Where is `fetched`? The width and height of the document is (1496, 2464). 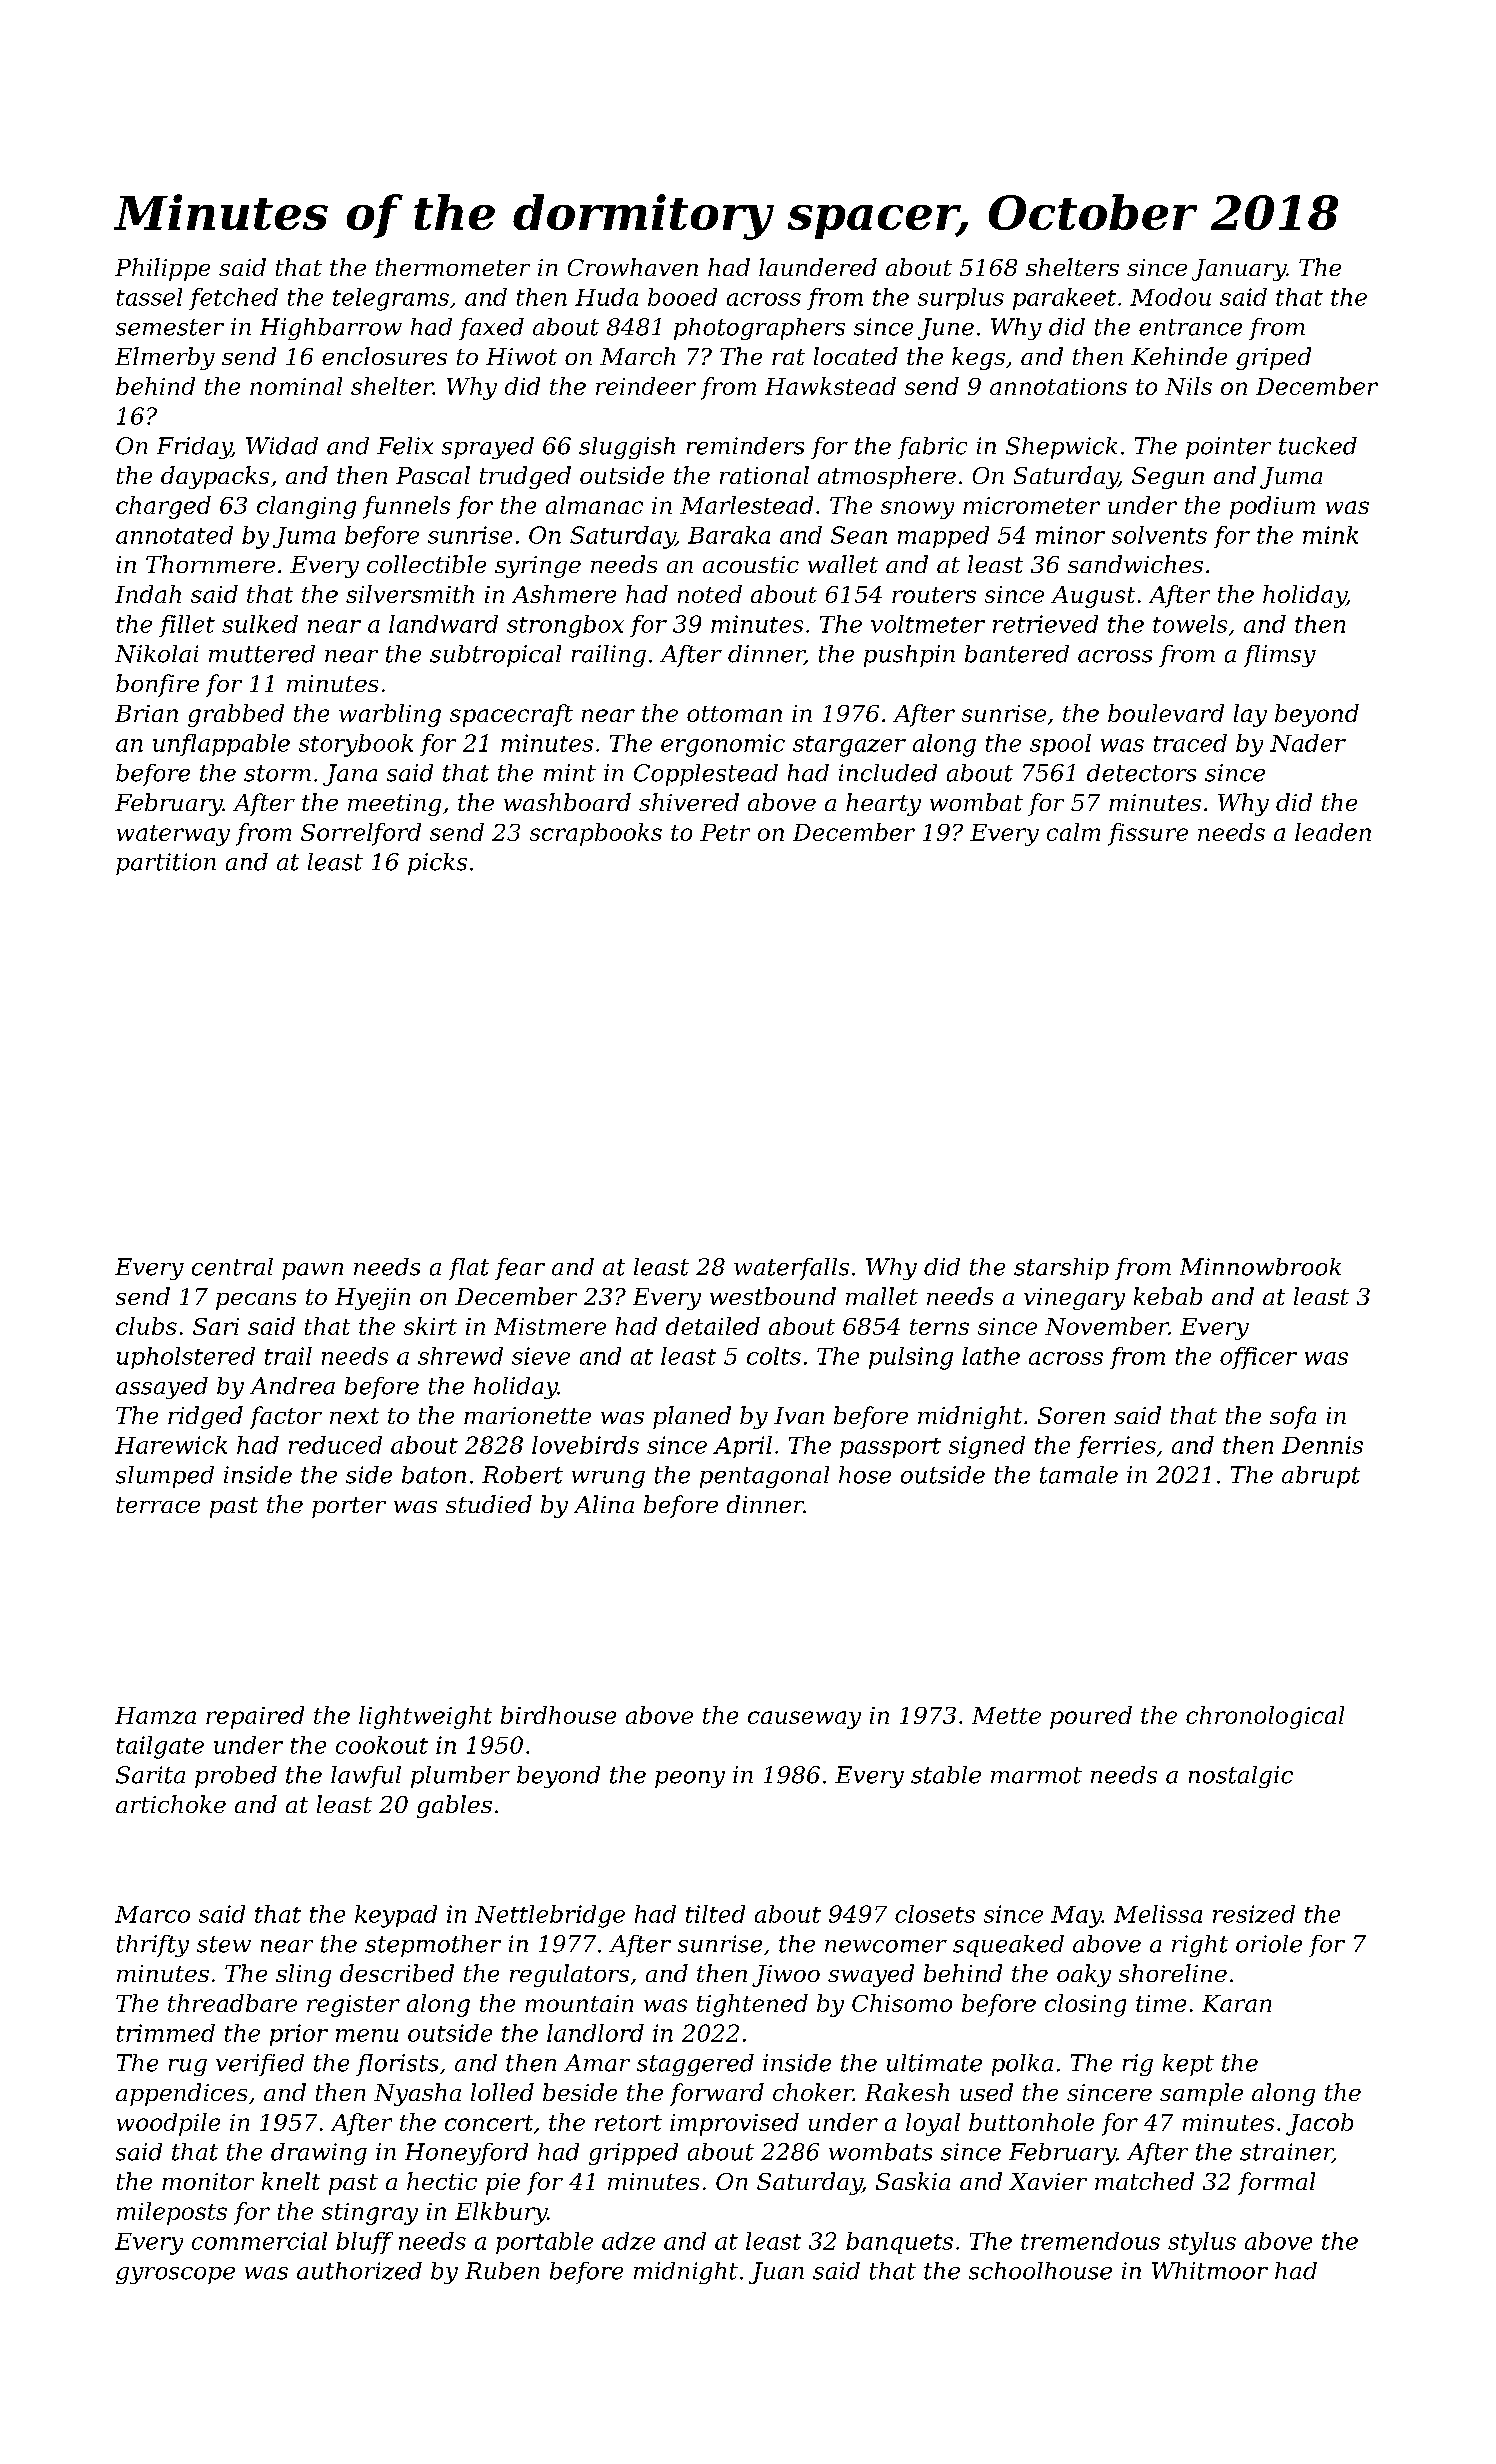 fetched is located at coordinates (233, 299).
